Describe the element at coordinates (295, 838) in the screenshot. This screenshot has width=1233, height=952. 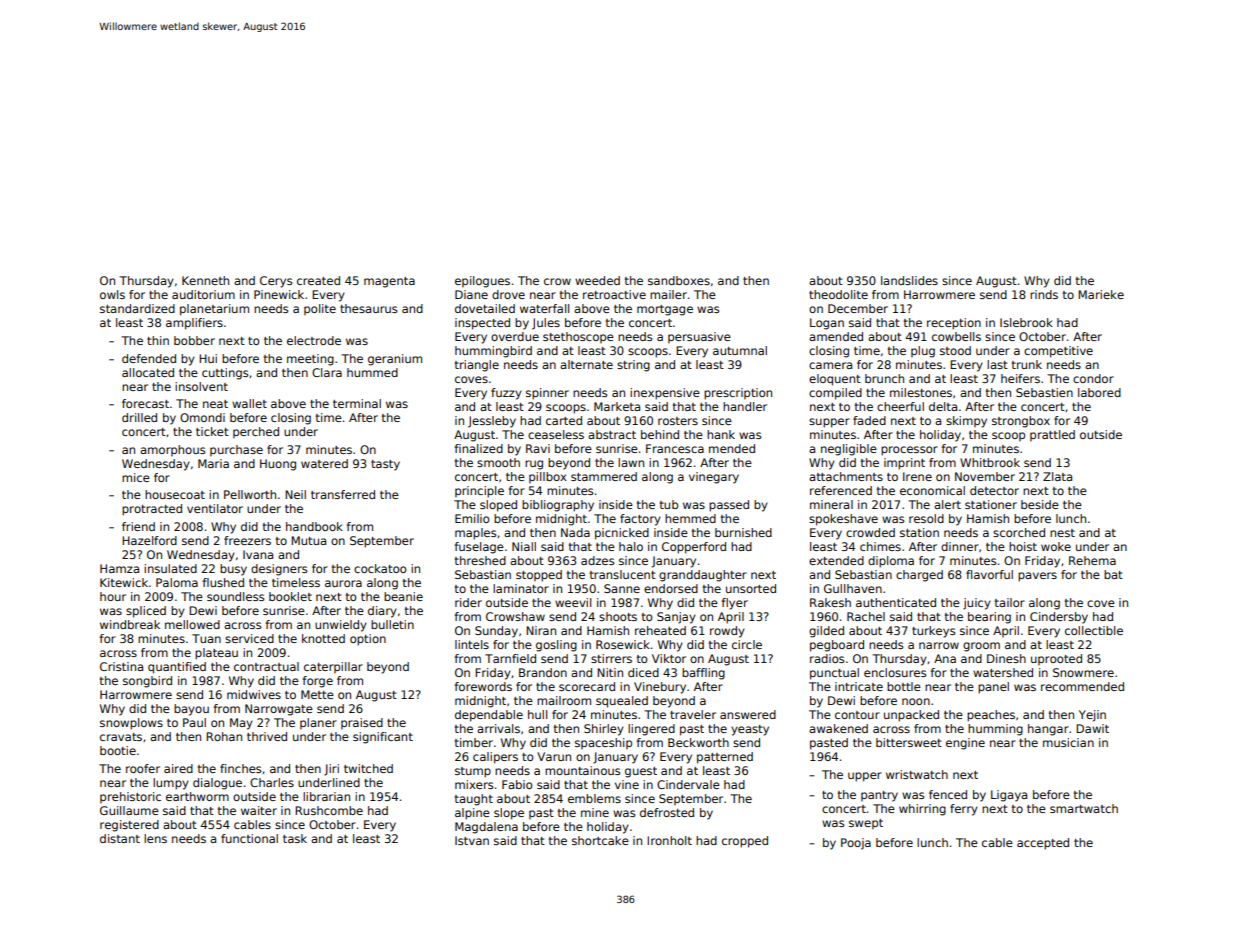
I see `task` at that location.
